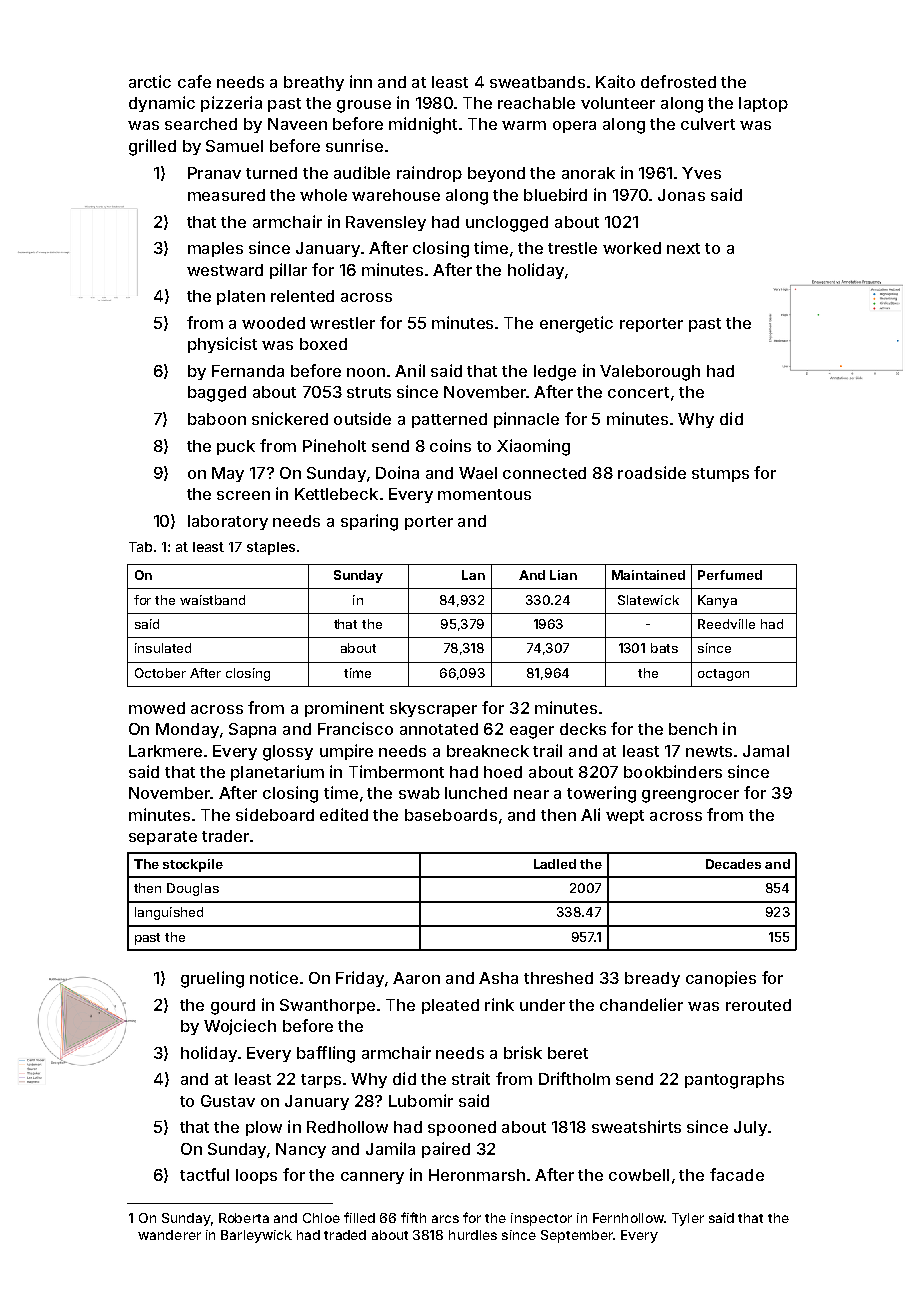 This page has width=924, height=1314. Describe the element at coordinates (720, 475) in the page. I see `stumps` at that location.
